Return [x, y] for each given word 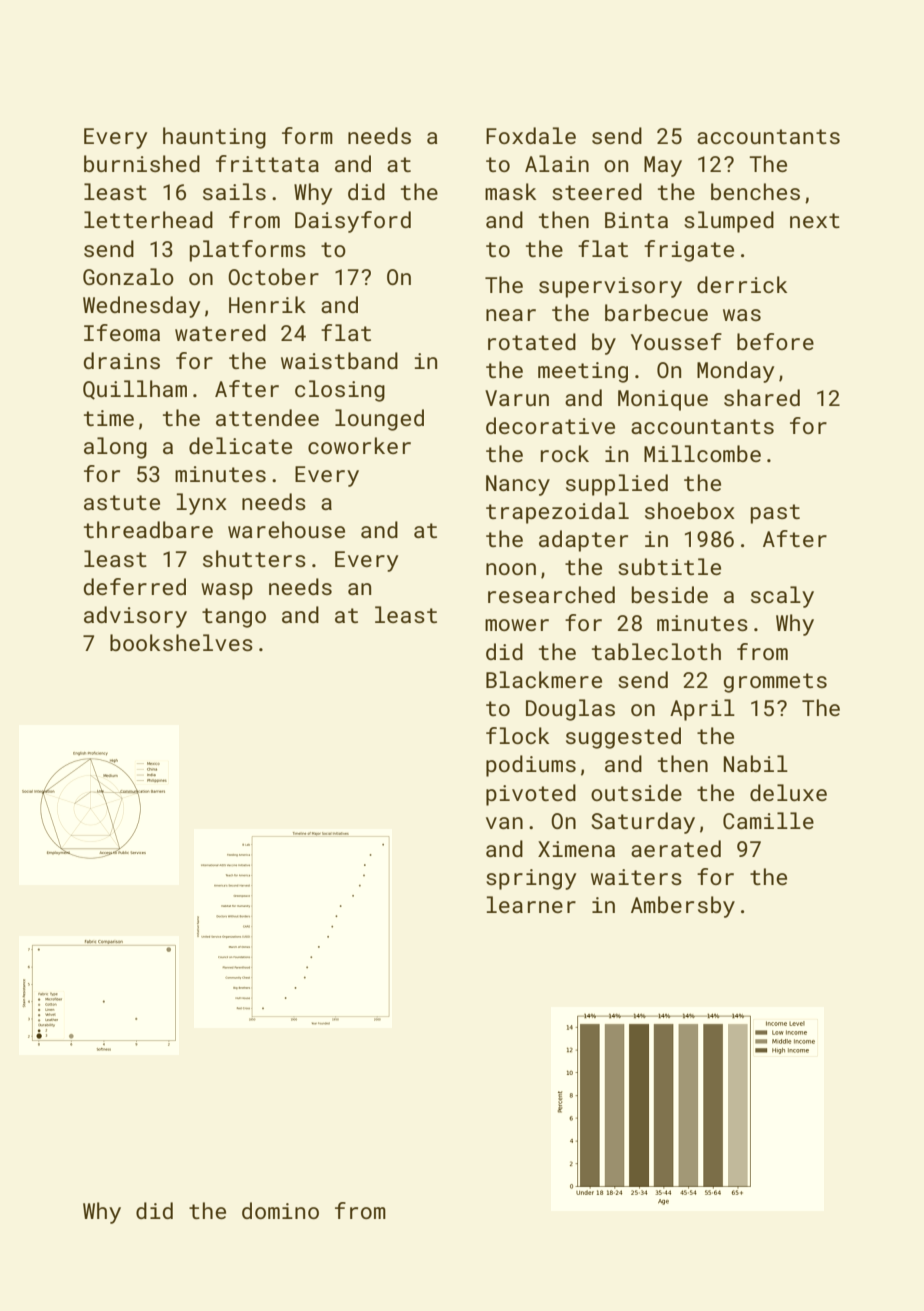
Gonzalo [128, 276]
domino [280, 1210]
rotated [532, 341]
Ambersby [683, 907]
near [511, 315]
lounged [379, 420]
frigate [689, 251]
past [775, 514]
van [504, 823]
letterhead [148, 219]
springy [531, 879]
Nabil [756, 763]
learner [531, 904]
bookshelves [181, 642]
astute [122, 502]
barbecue [656, 312]
